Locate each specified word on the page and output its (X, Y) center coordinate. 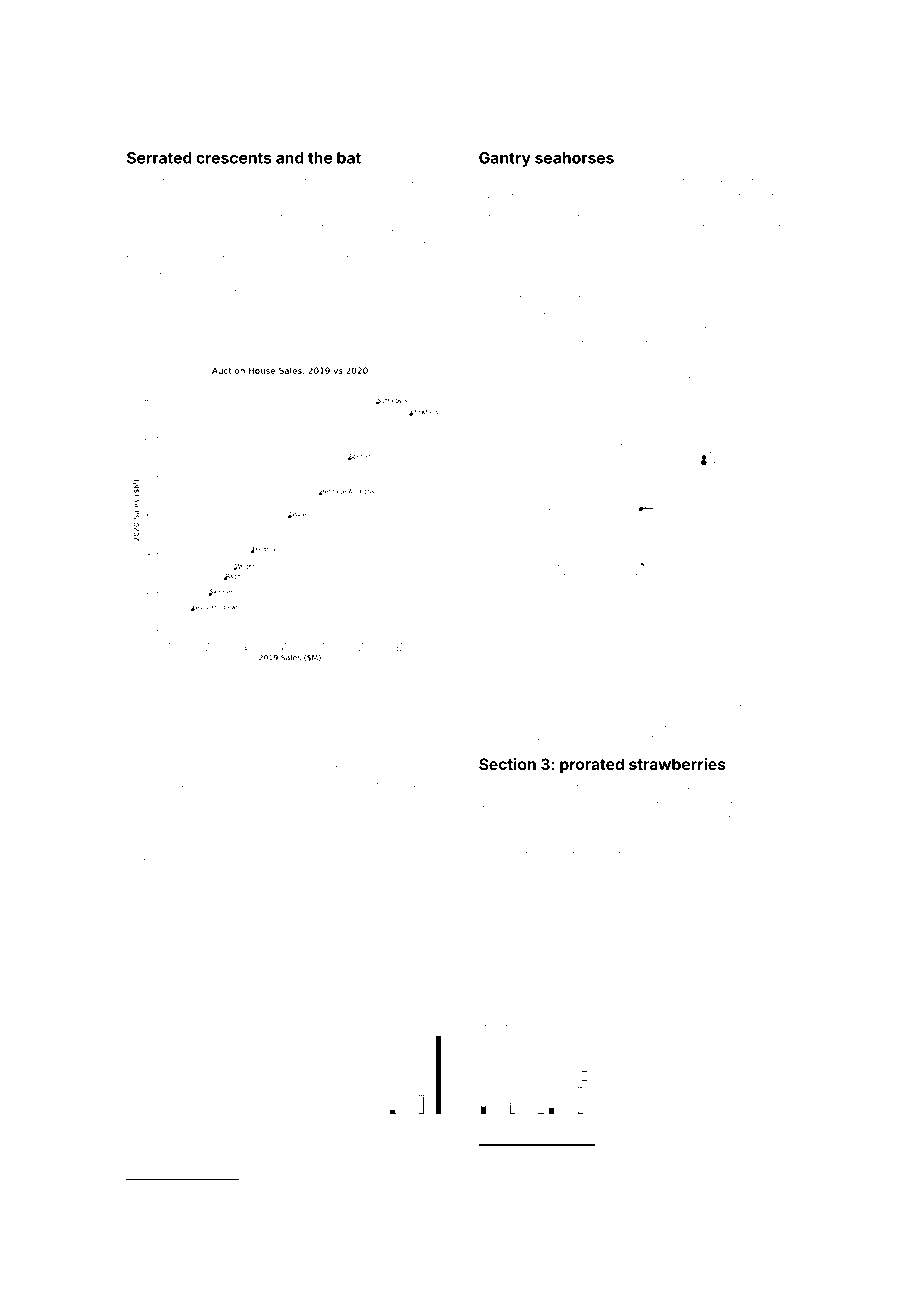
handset (776, 723)
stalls (652, 344)
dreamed (559, 693)
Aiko (584, 374)
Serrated (159, 158)
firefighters (186, 849)
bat (349, 158)
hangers (673, 850)
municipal (505, 849)
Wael (139, 304)
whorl (678, 197)
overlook (181, 770)
